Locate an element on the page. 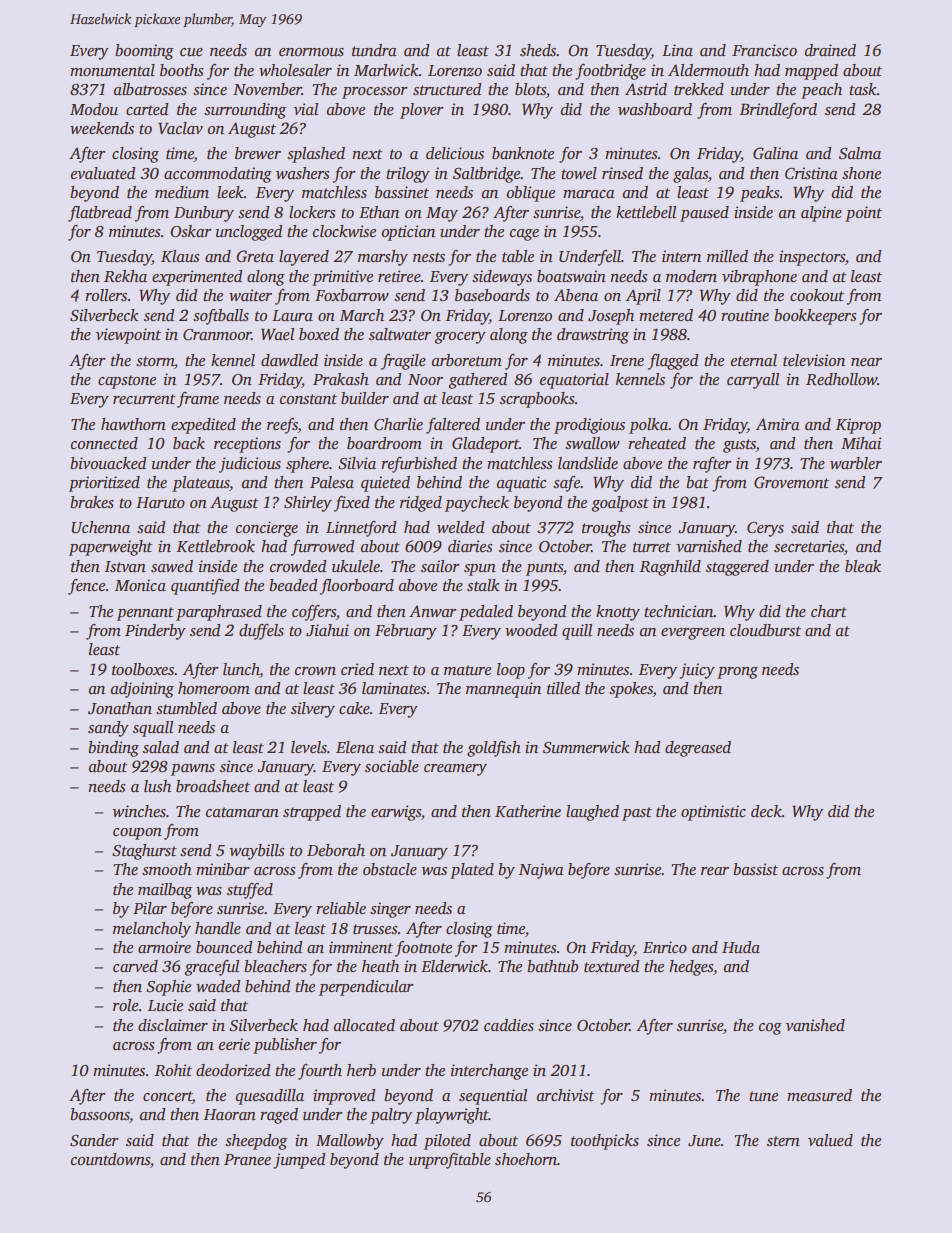  Anwar is located at coordinates (433, 611).
